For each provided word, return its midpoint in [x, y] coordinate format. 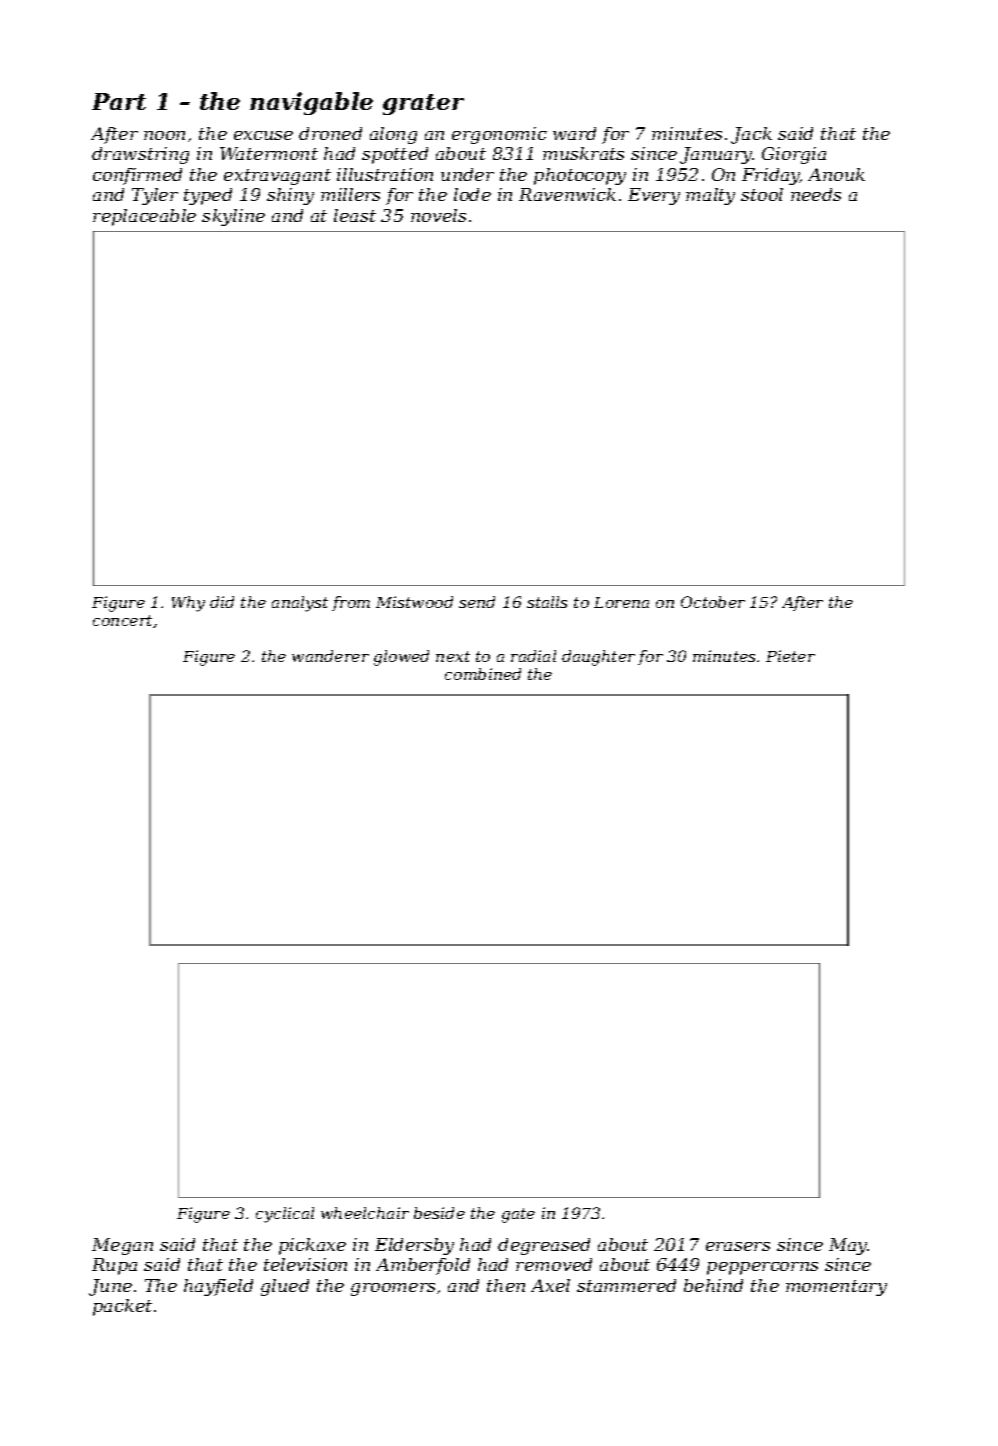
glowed [401, 658]
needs [816, 194]
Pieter [790, 656]
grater [423, 104]
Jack [751, 135]
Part [119, 101]
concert [122, 620]
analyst [300, 604]
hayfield [218, 1287]
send [477, 602]
